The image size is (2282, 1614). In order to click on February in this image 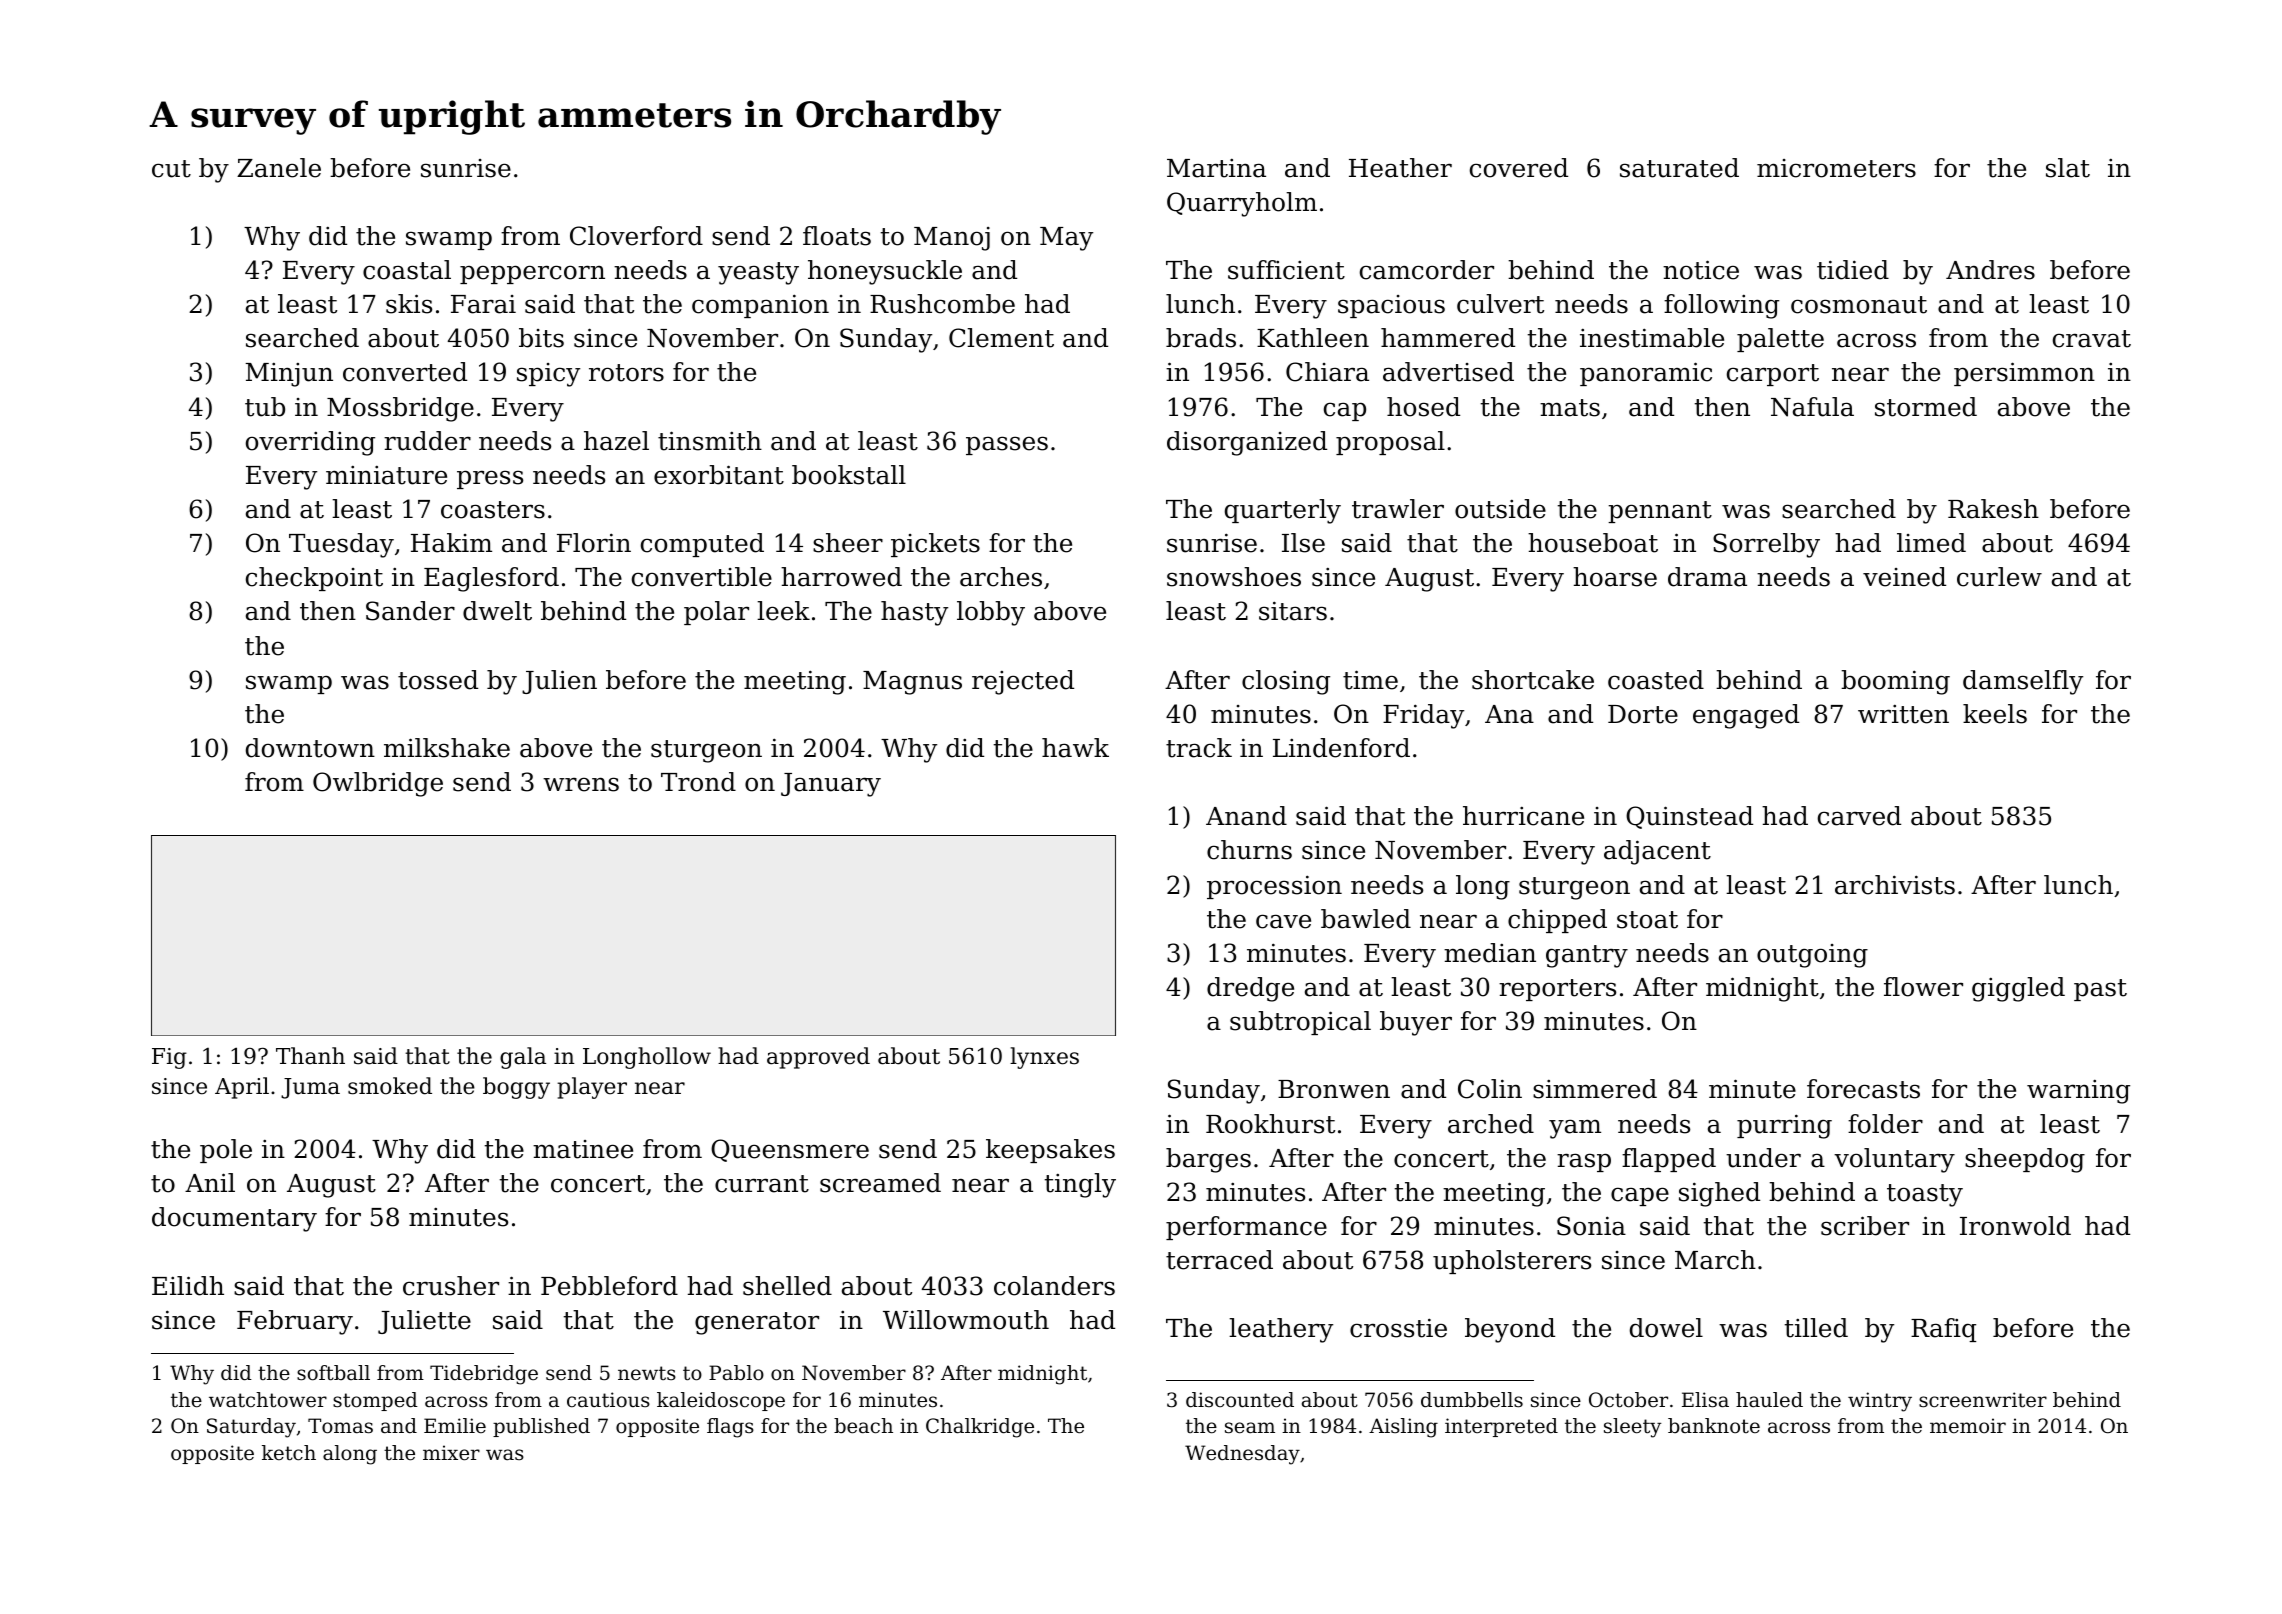, I will do `click(295, 1322)`.
